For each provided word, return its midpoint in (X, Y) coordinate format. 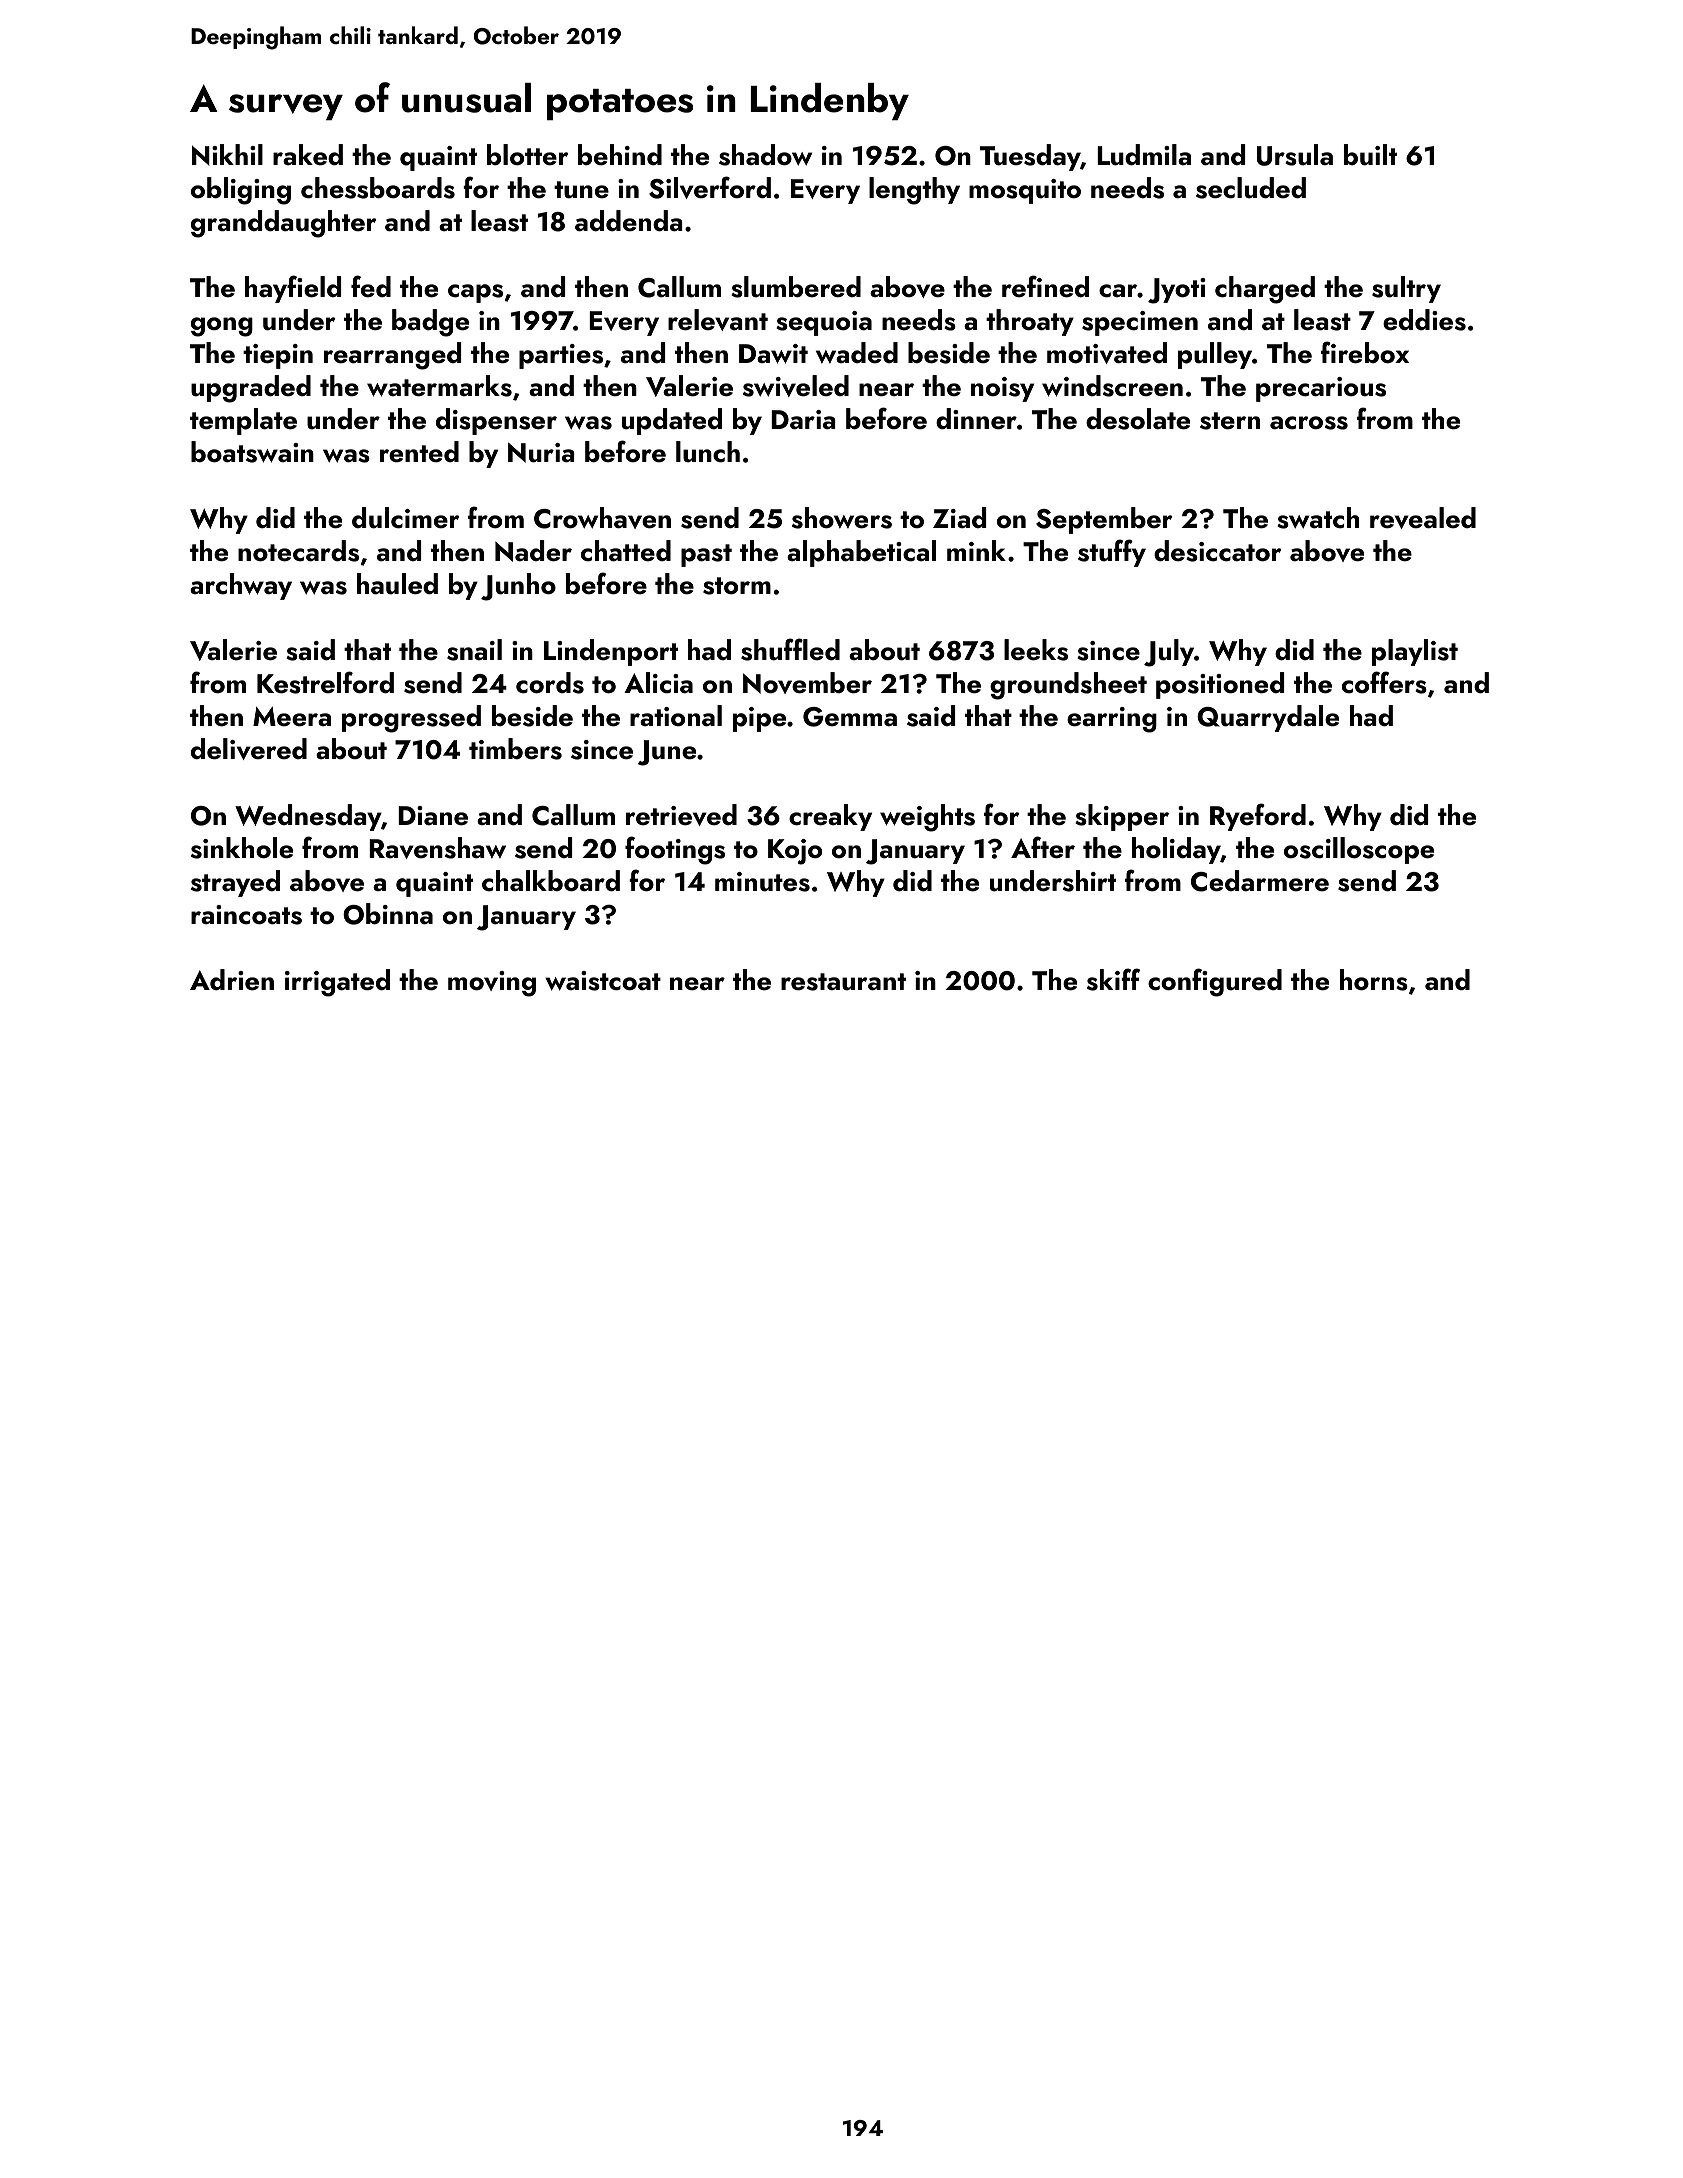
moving (492, 984)
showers (842, 518)
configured (1215, 982)
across (1309, 423)
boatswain (252, 452)
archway (241, 586)
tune (581, 190)
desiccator (1217, 551)
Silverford (710, 187)
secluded (1251, 188)
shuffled (790, 649)
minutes (762, 882)
